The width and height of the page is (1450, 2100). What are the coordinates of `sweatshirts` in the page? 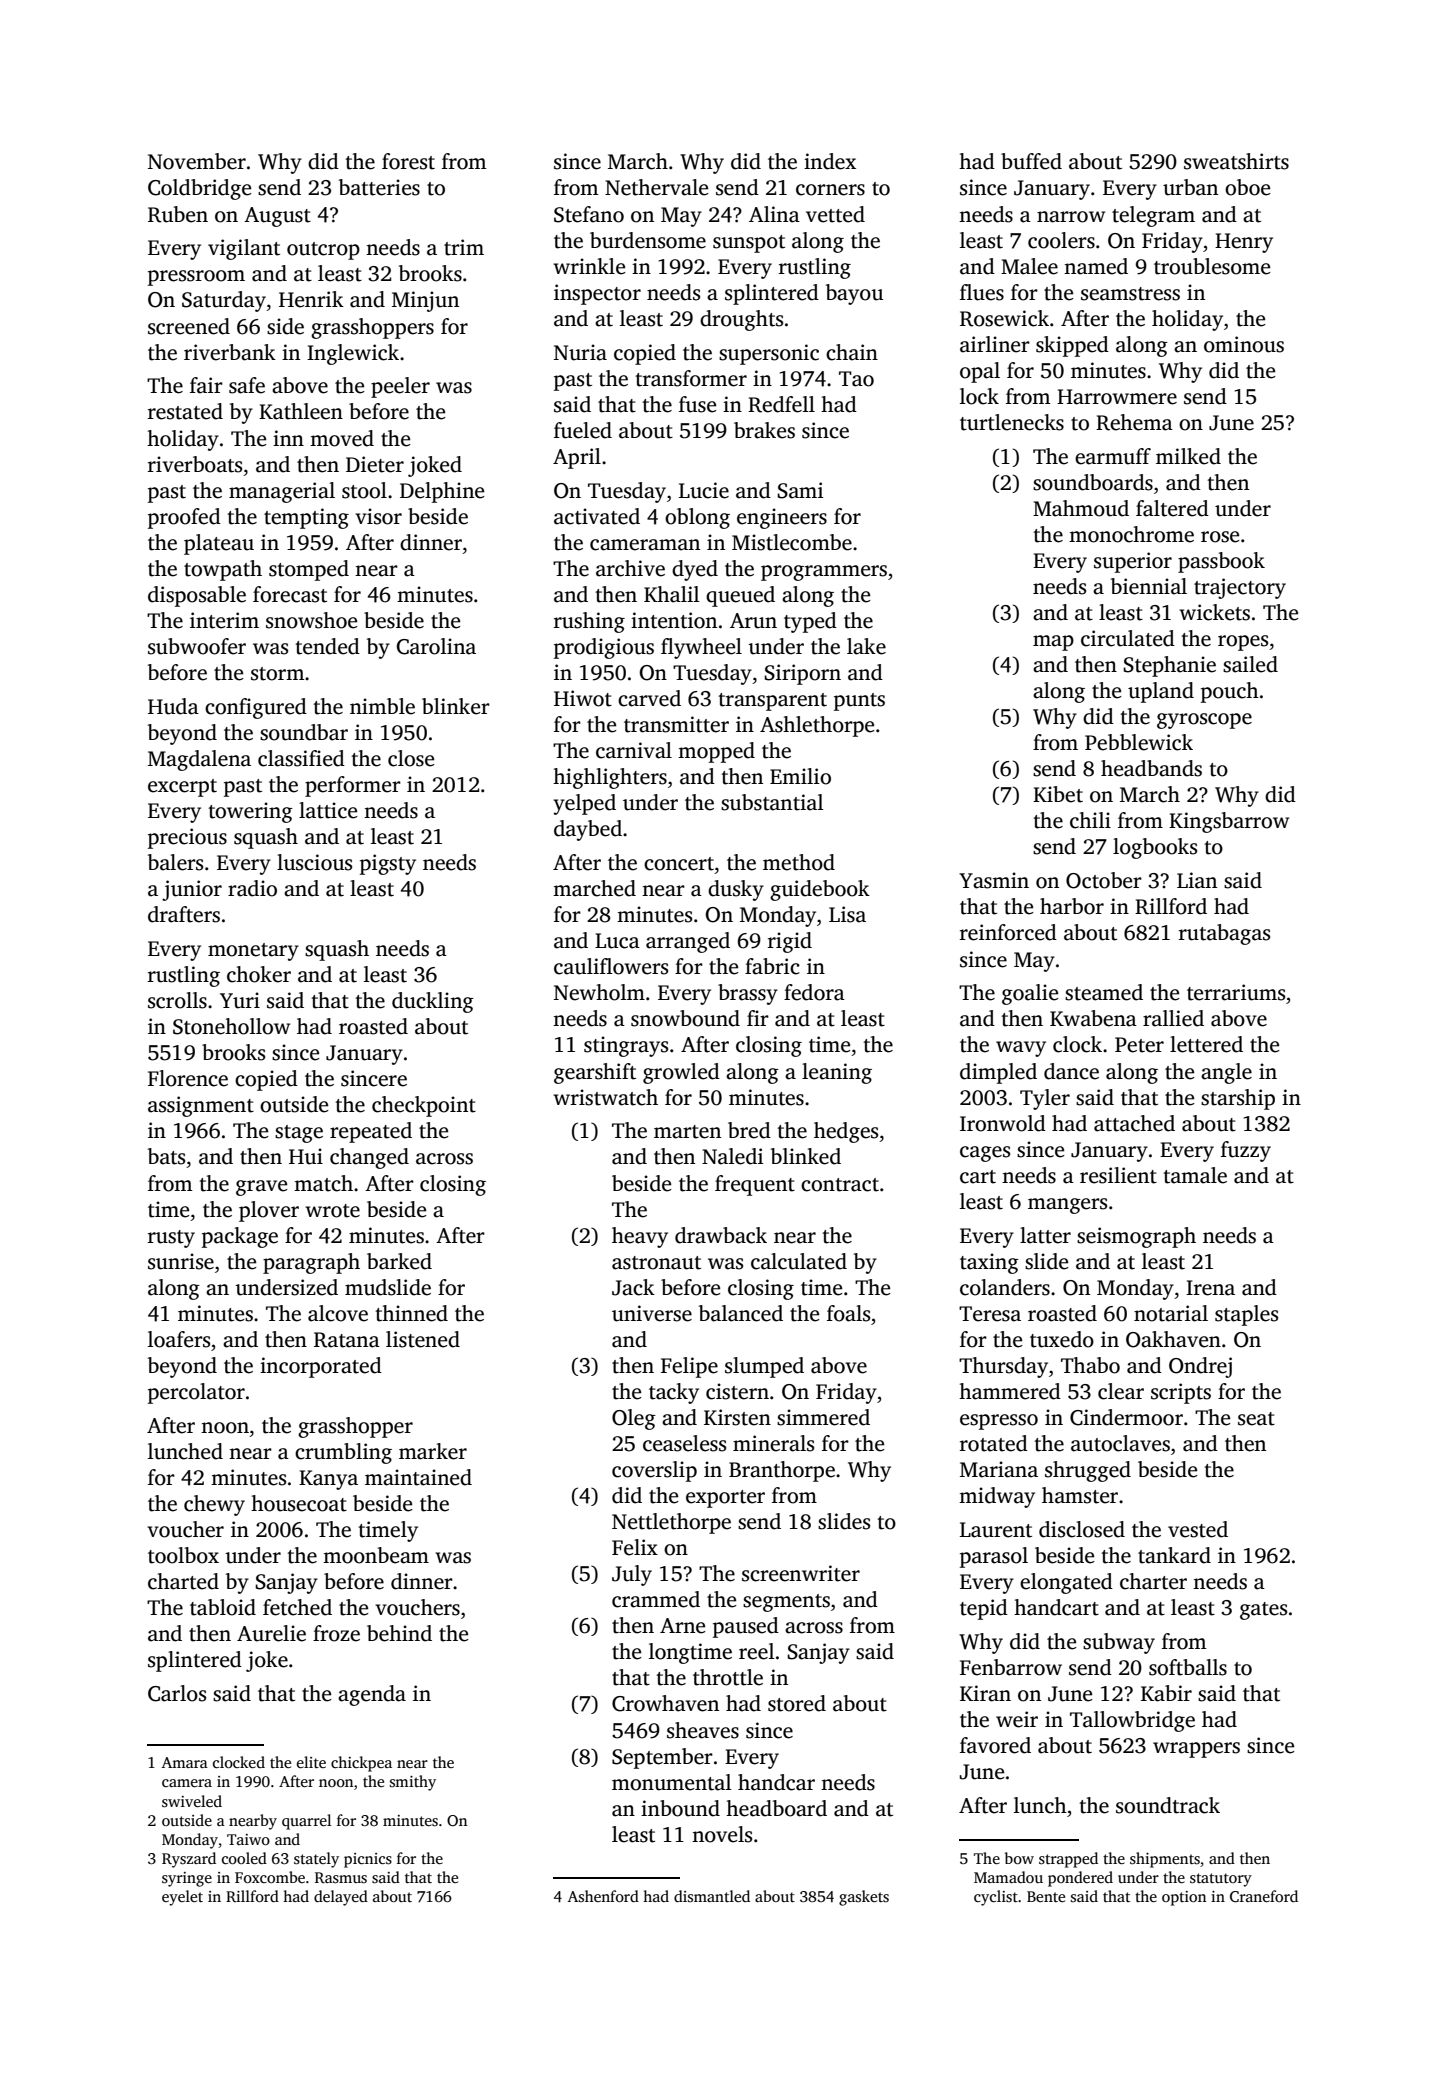 It's located at (1236, 161).
